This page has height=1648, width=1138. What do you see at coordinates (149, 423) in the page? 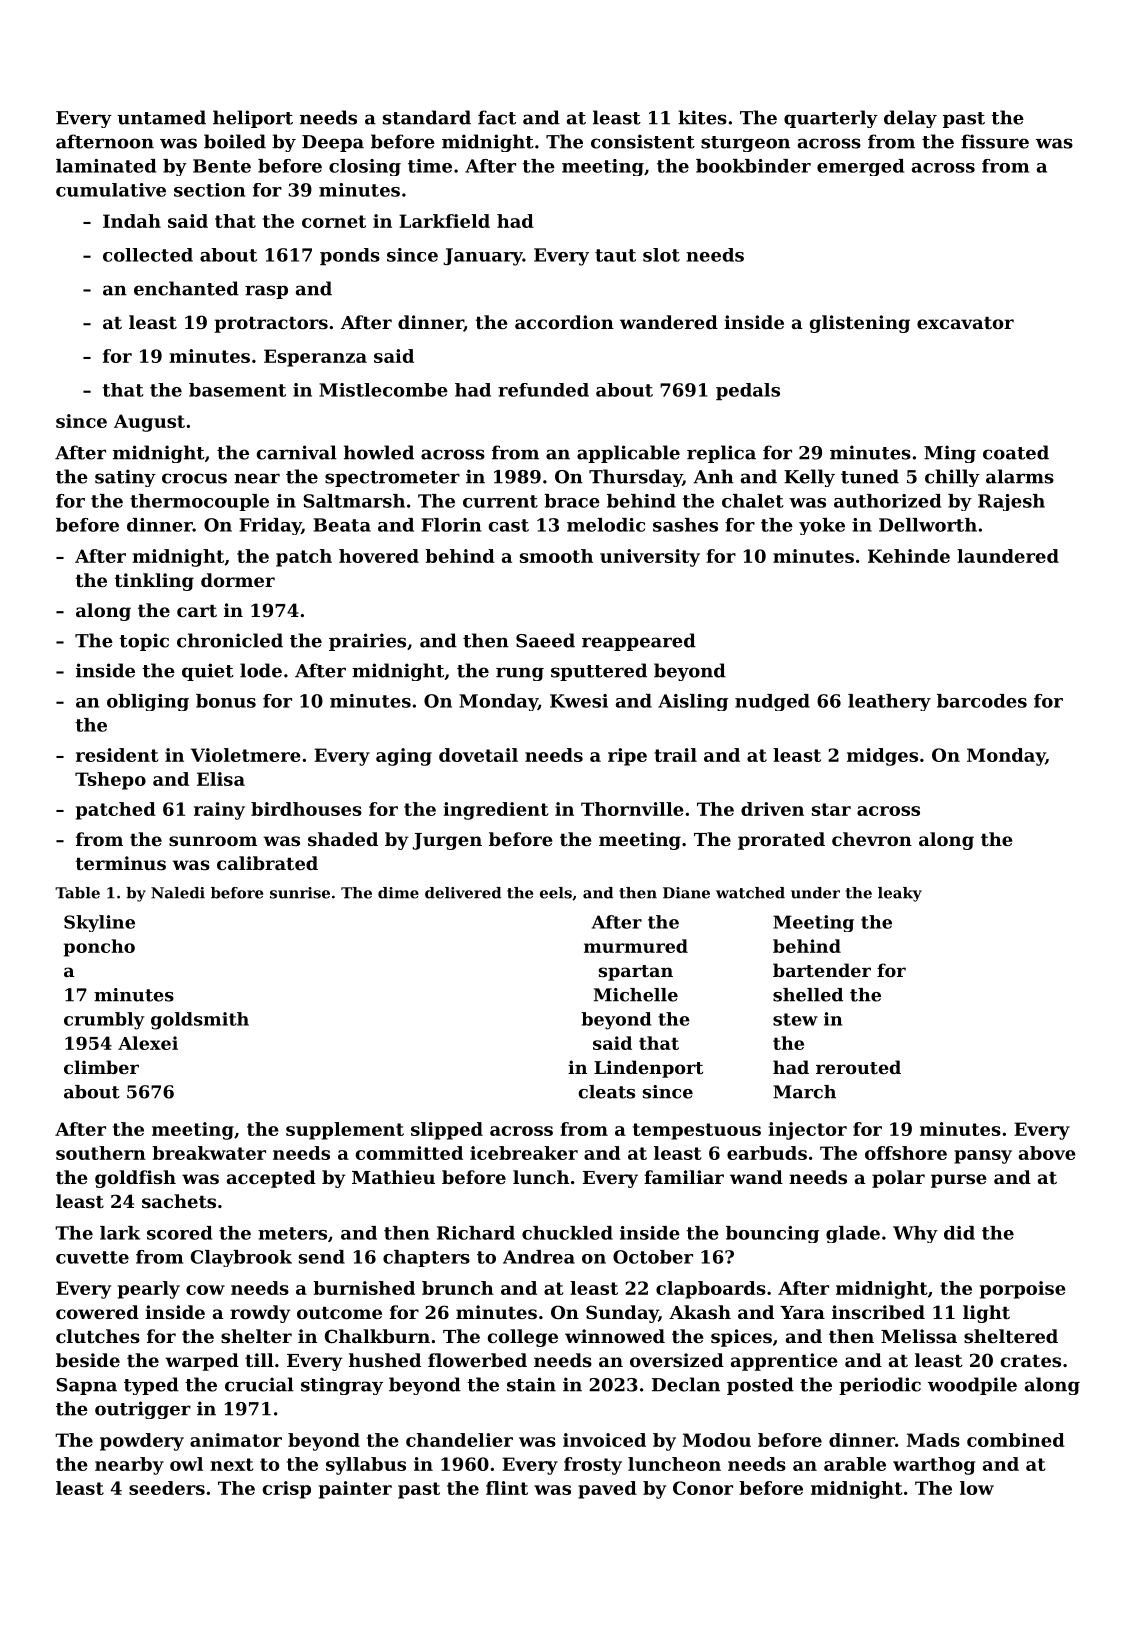
I see `August` at bounding box center [149, 423].
